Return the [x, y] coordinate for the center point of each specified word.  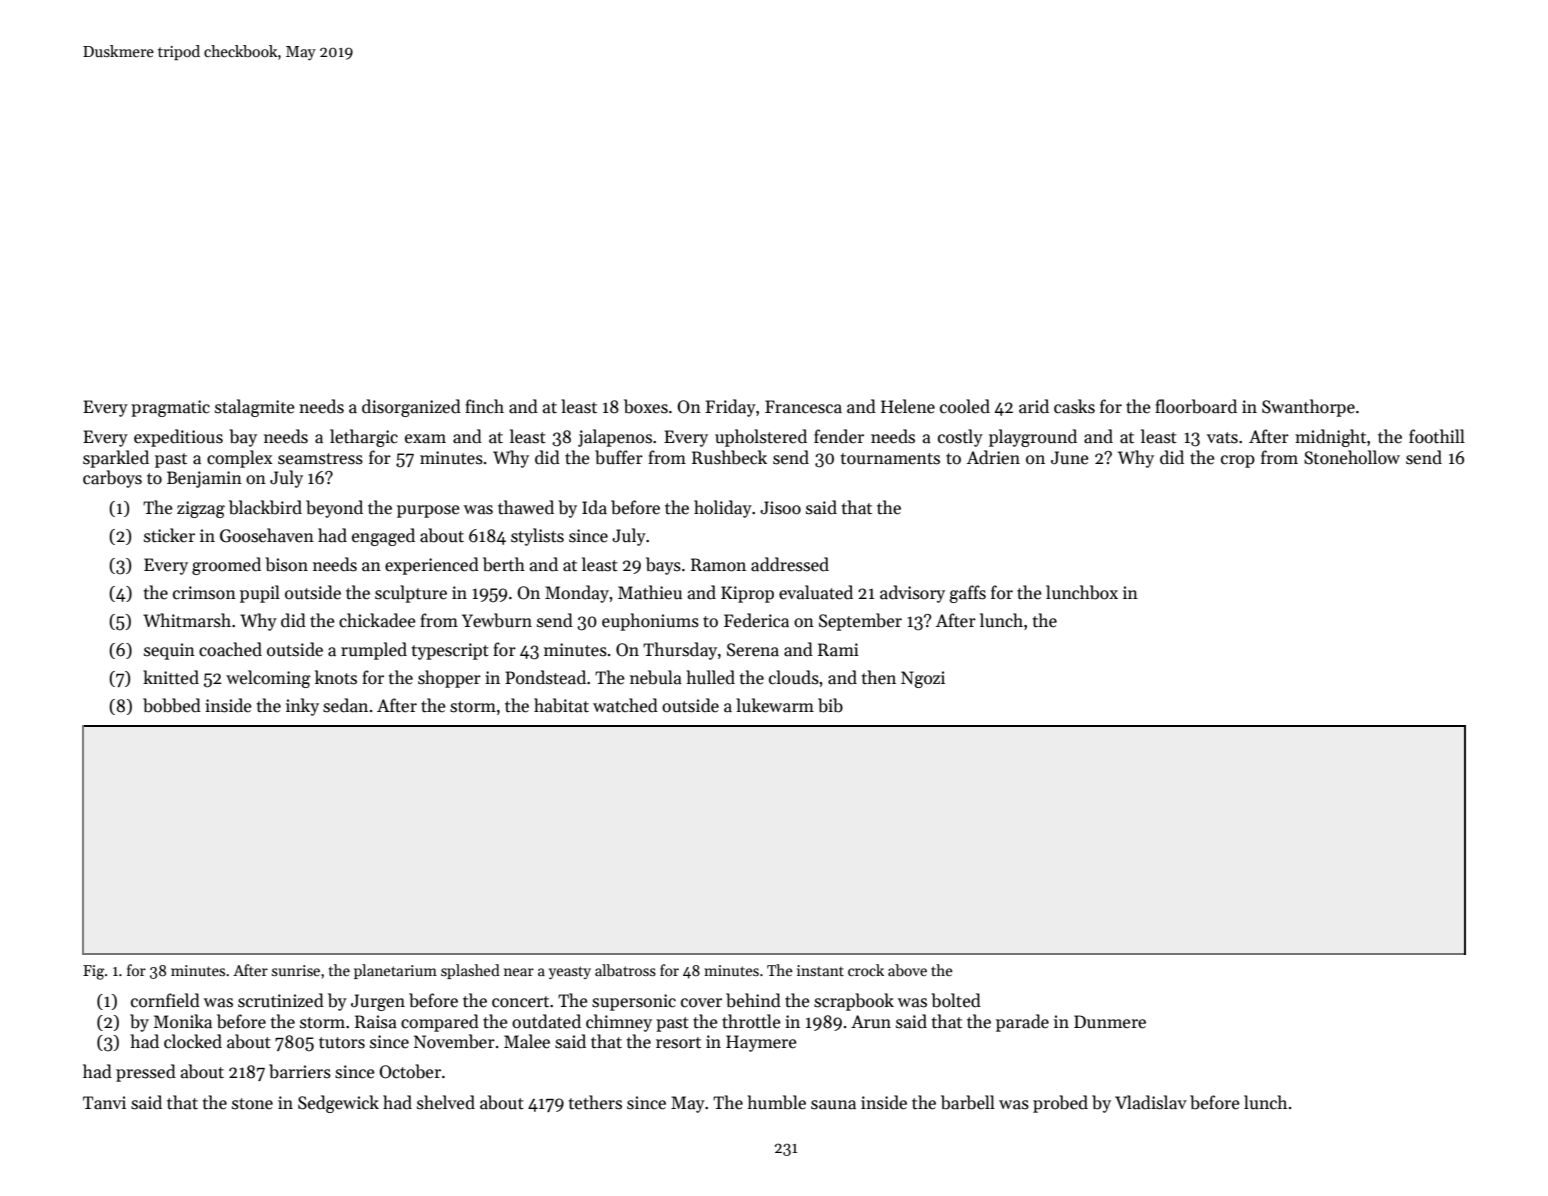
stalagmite [255, 408]
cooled [965, 406]
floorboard [1196, 406]
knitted [171, 677]
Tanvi [104, 1103]
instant [820, 970]
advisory [912, 594]
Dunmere [1110, 1022]
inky [302, 707]
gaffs [967, 594]
